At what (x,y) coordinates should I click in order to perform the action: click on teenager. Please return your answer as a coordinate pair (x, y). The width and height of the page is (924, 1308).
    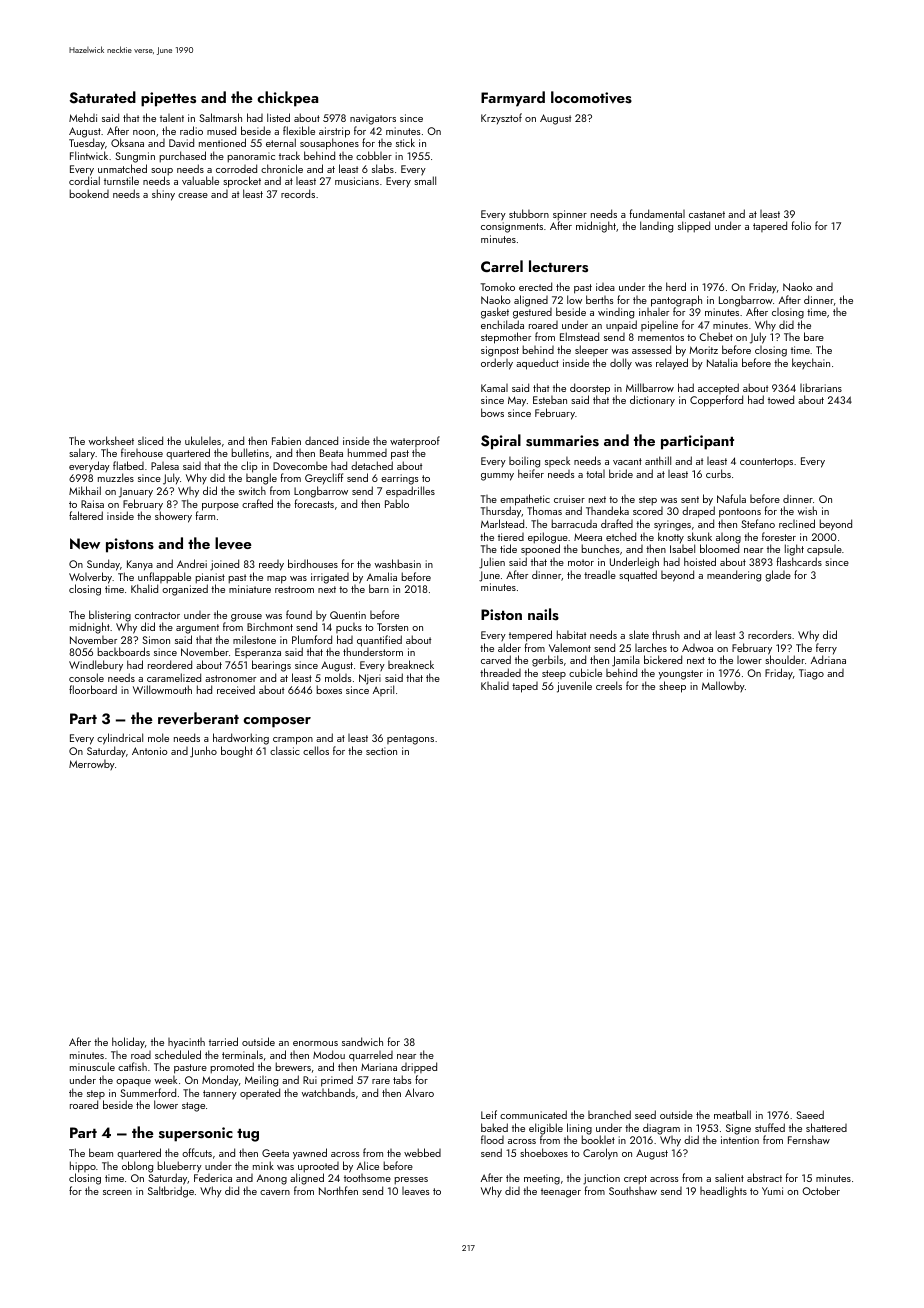
    Looking at the image, I should click on (561, 1193).
